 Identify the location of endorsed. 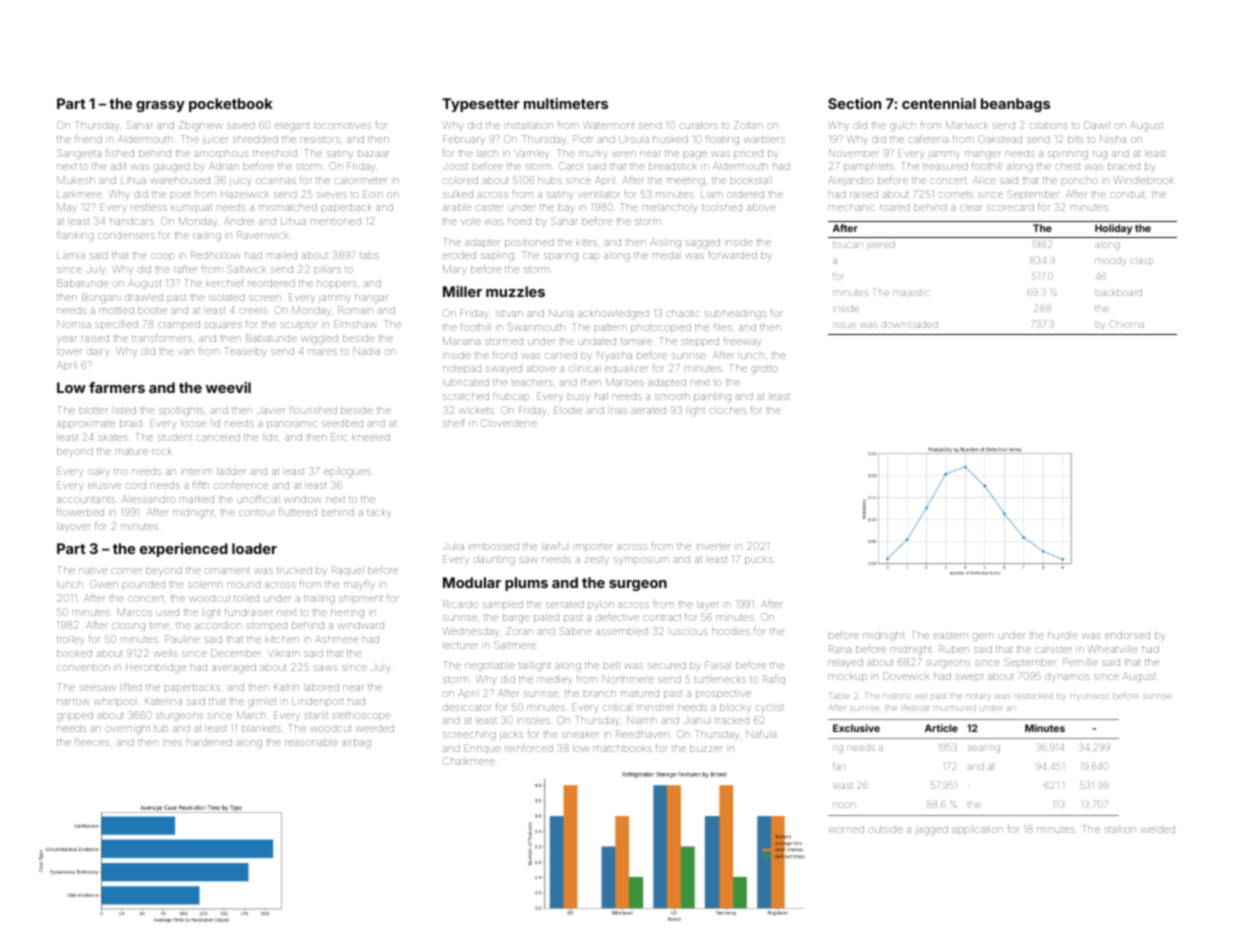
(1127, 636).
